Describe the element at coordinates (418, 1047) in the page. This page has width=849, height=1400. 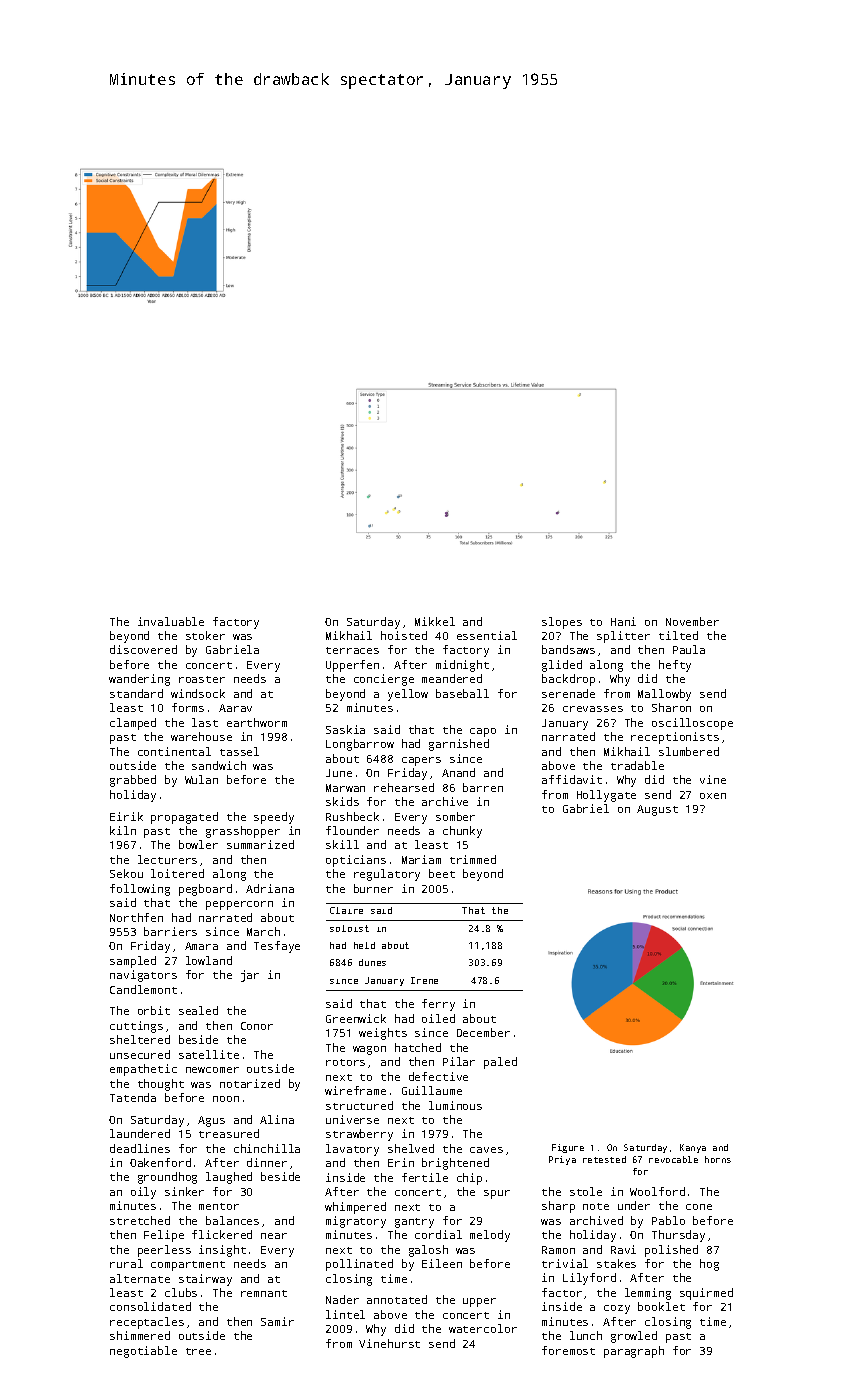
I see `hatched` at that location.
